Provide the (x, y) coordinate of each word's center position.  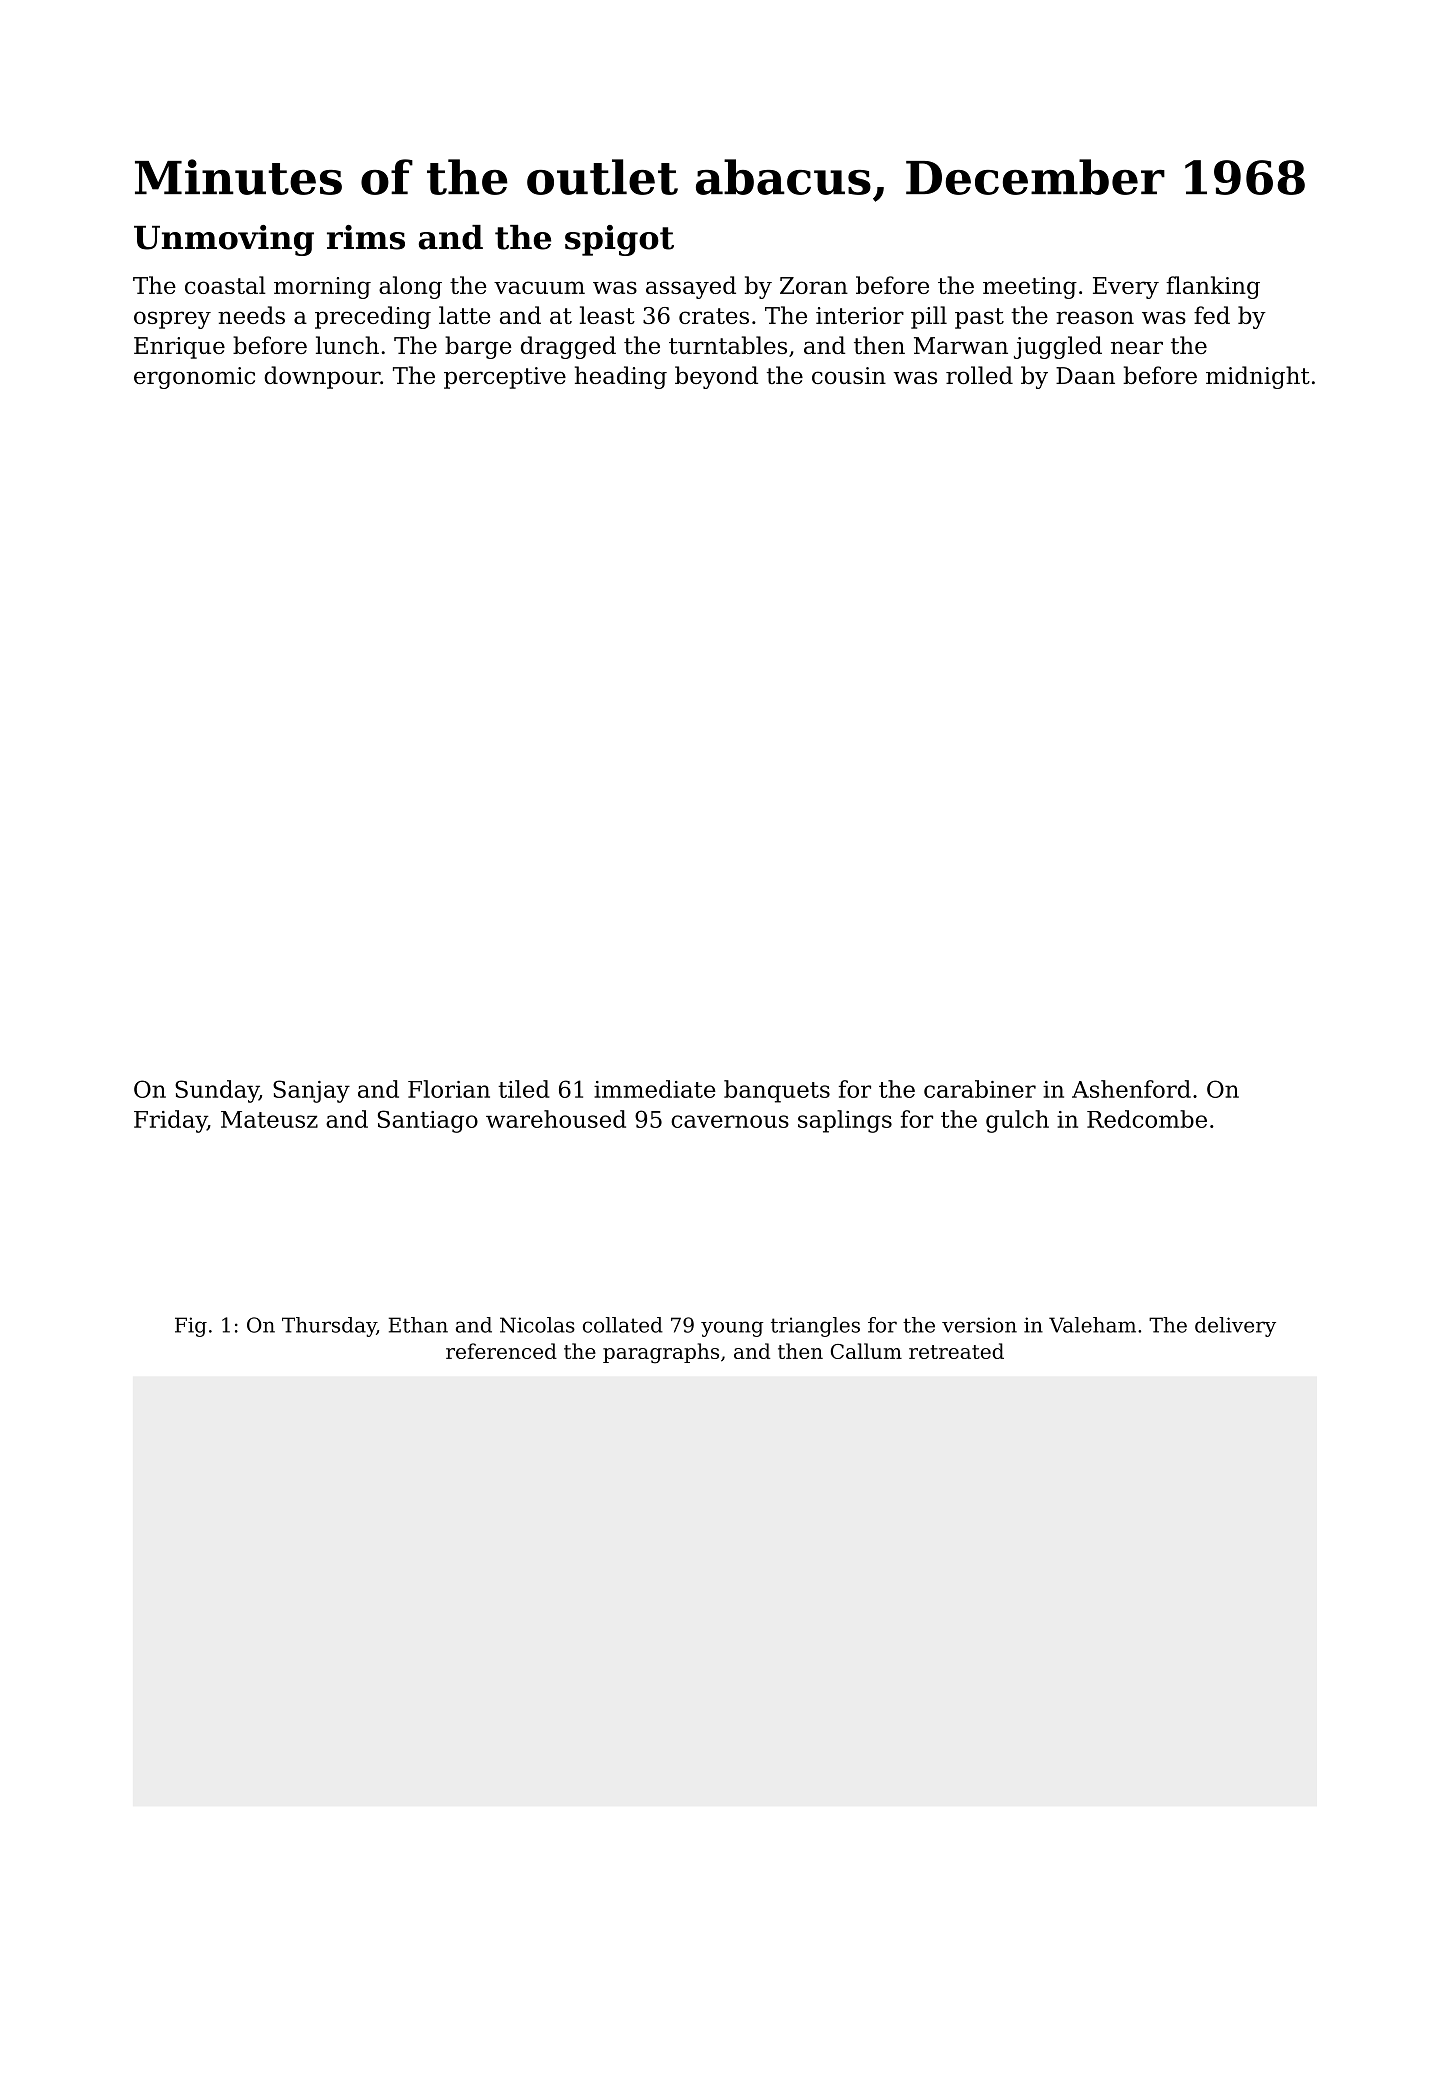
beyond (716, 377)
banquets (777, 1091)
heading (621, 377)
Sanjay (311, 1091)
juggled (1058, 347)
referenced (501, 1351)
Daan (1085, 375)
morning (322, 288)
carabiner (980, 1089)
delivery (1235, 1327)
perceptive (505, 378)
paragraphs (661, 1353)
